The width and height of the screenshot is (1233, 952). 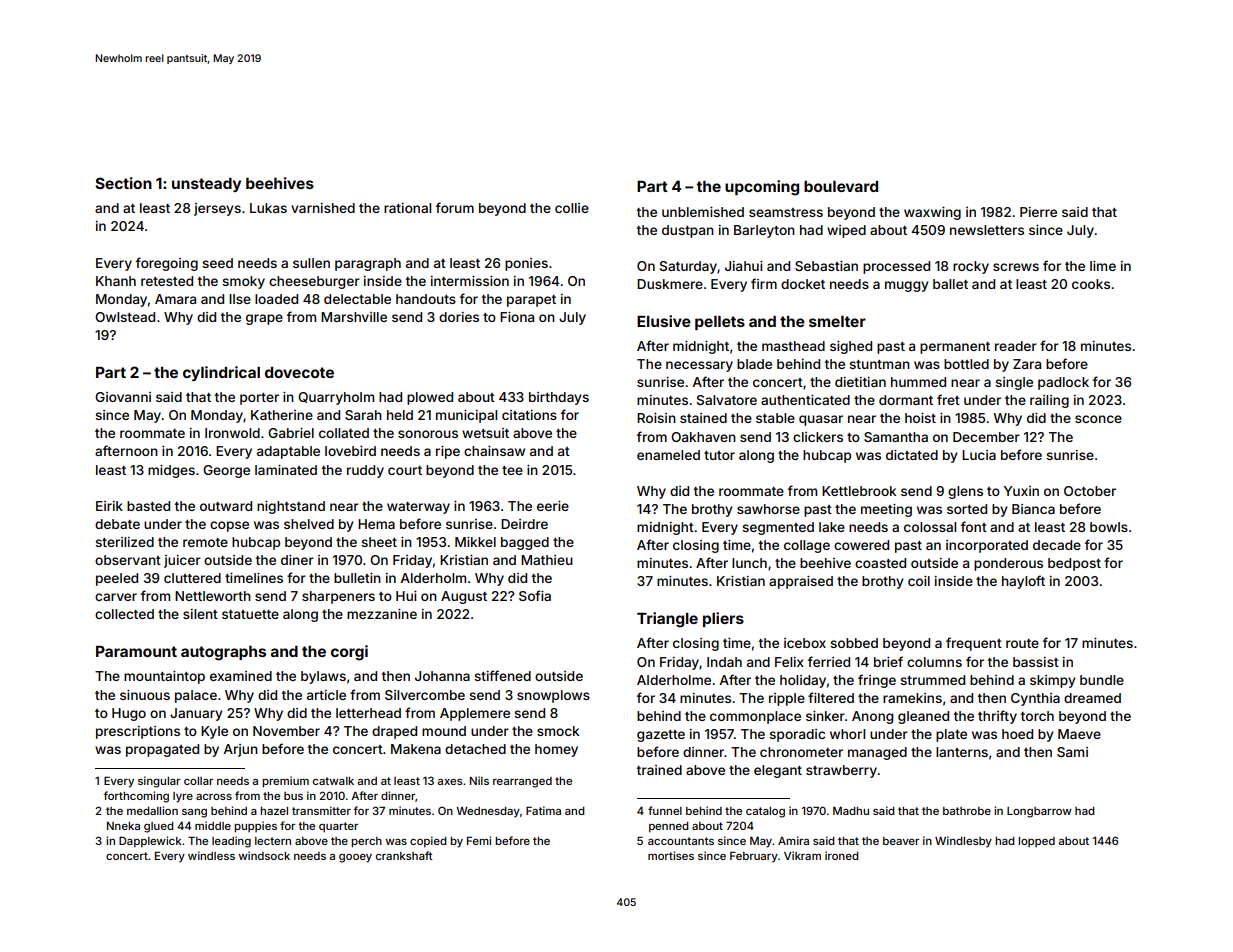 I want to click on windless, so click(x=211, y=855).
